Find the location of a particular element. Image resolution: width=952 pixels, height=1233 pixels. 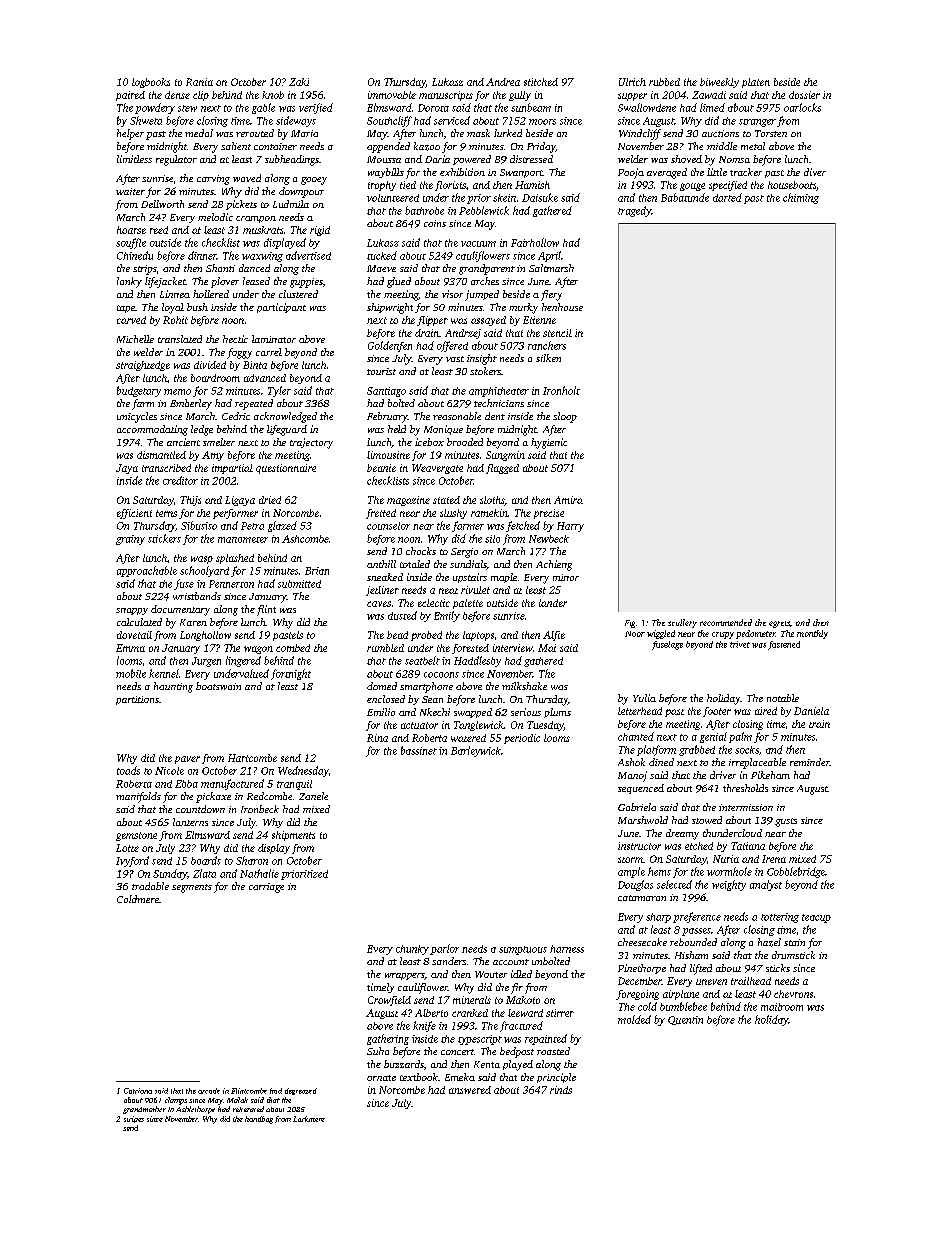

repainted is located at coordinates (546, 1039).
